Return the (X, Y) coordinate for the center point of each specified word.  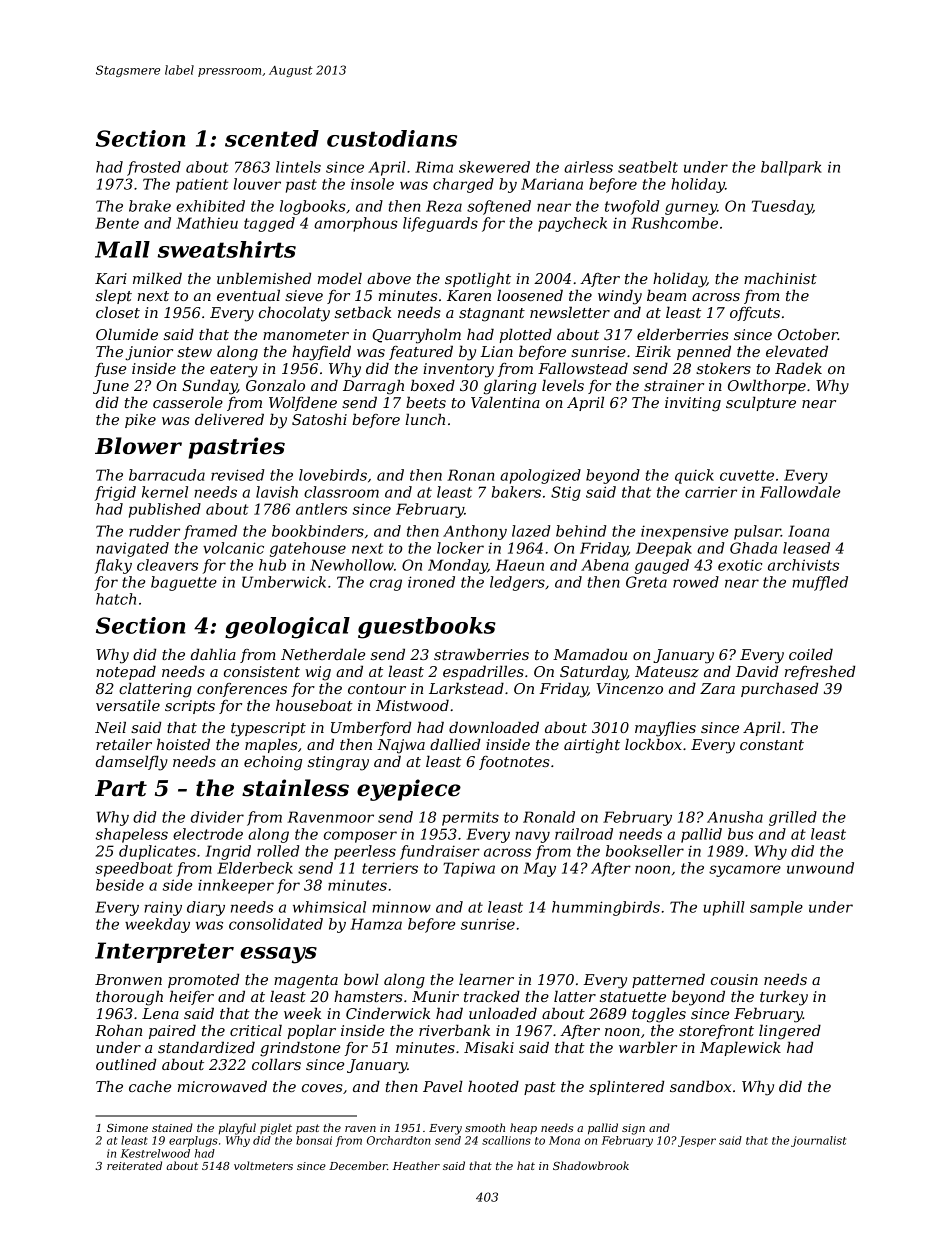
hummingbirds (606, 908)
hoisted (183, 744)
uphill (724, 908)
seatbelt (648, 167)
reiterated (134, 1165)
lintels (298, 167)
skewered (494, 167)
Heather (416, 1165)
